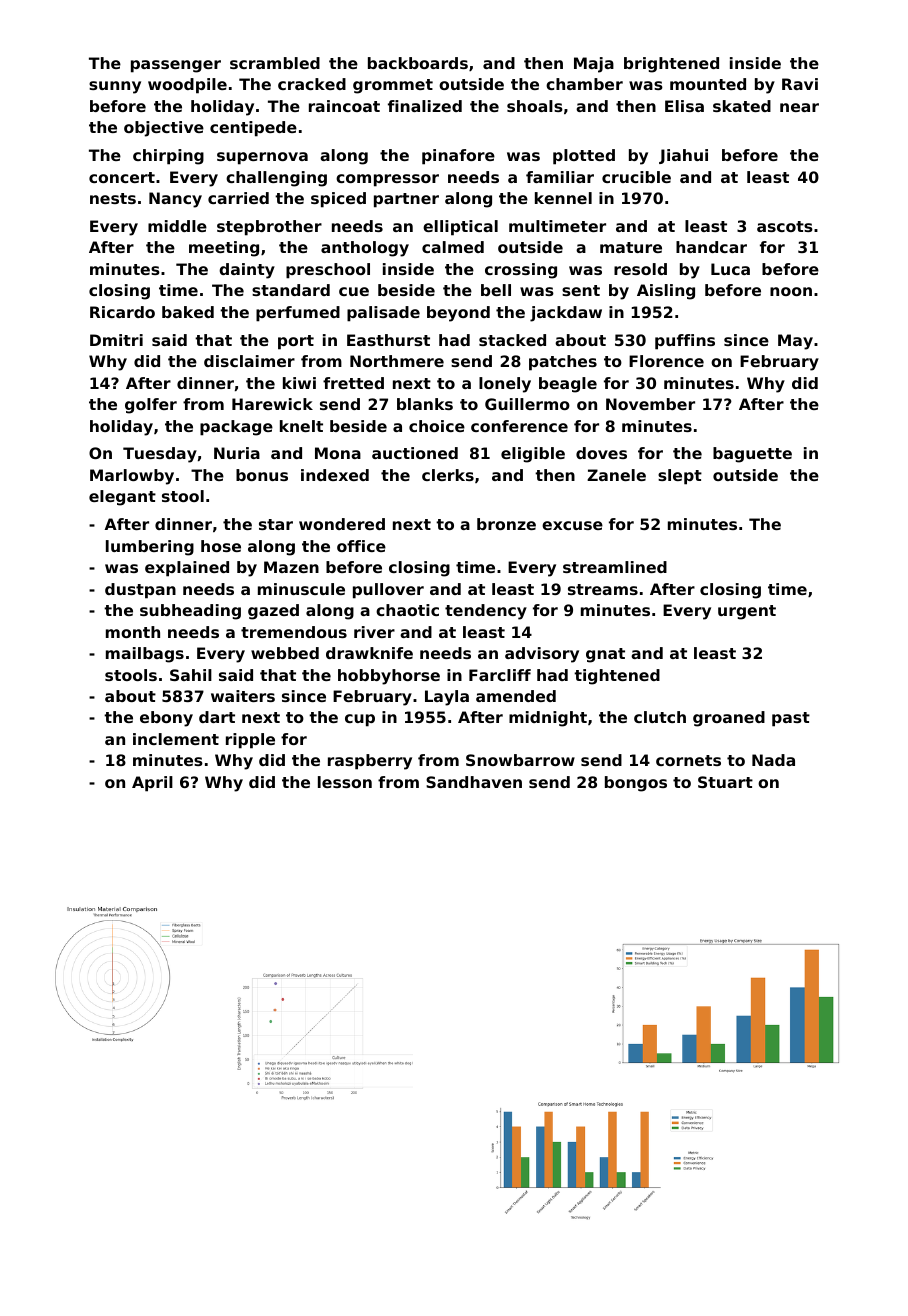 The width and height of the screenshot is (908, 1316). Describe the element at coordinates (140, 591) in the screenshot. I see `dustpan` at that location.
